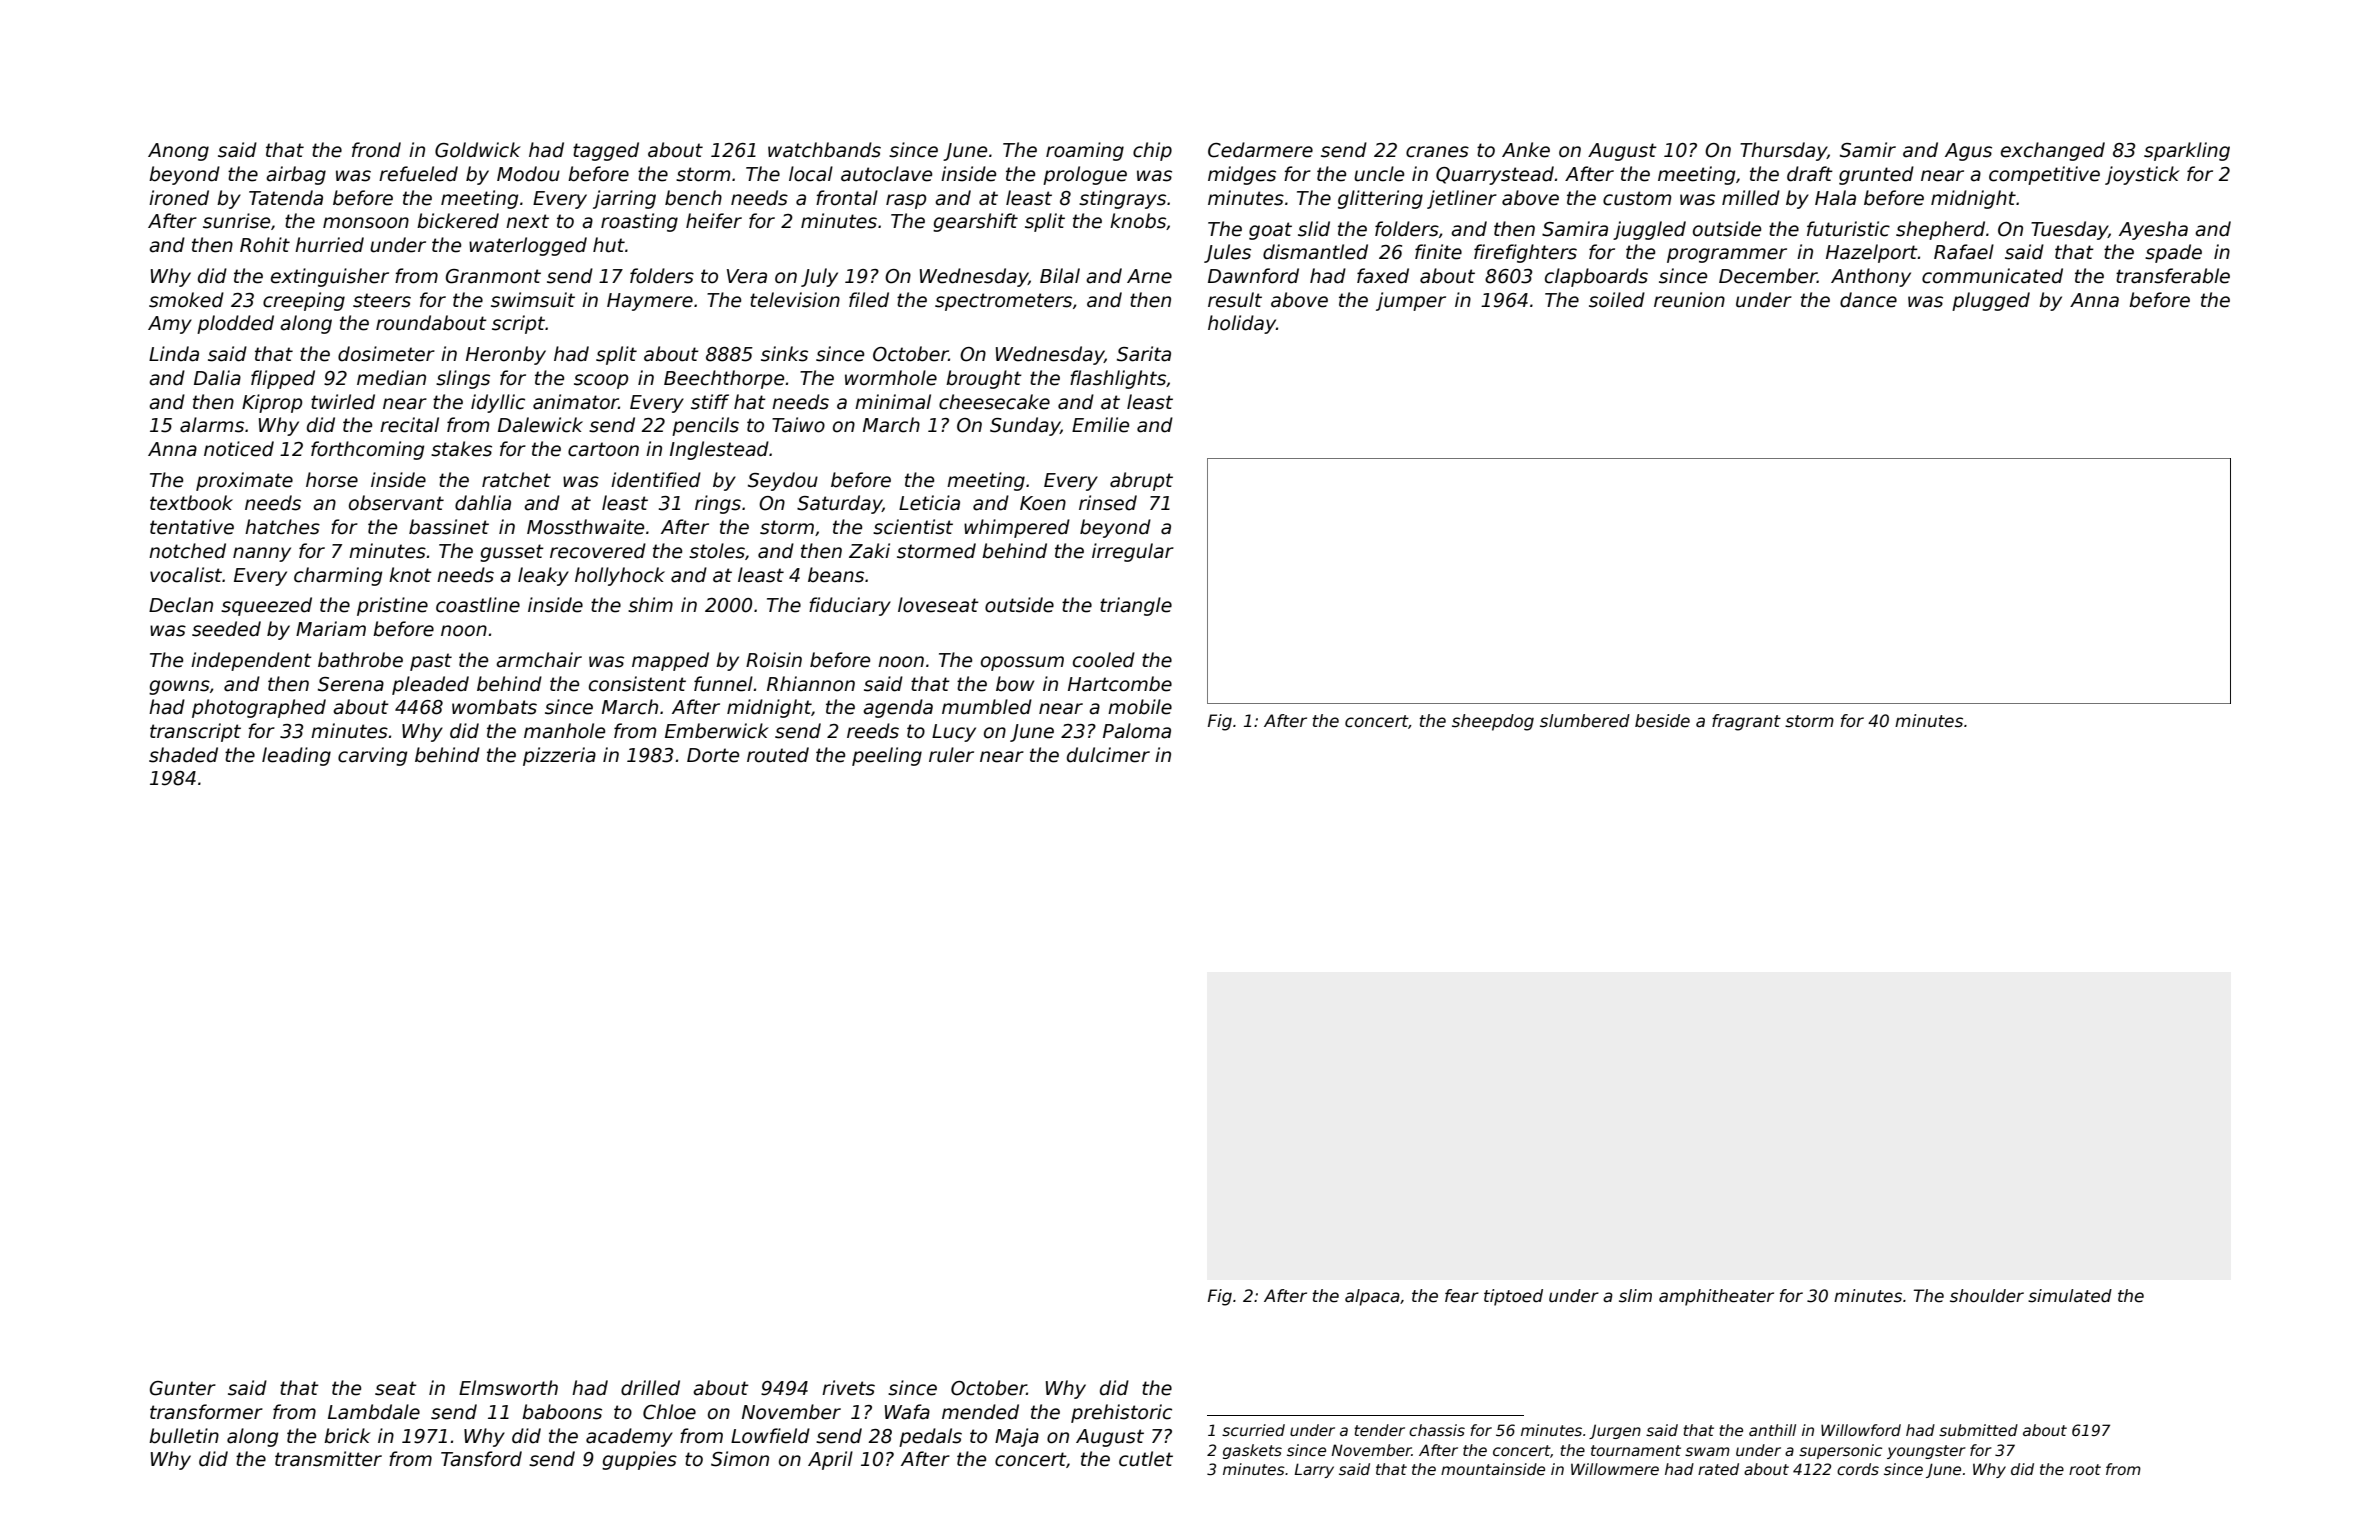  Describe the element at coordinates (1152, 151) in the screenshot. I see `chip` at that location.
